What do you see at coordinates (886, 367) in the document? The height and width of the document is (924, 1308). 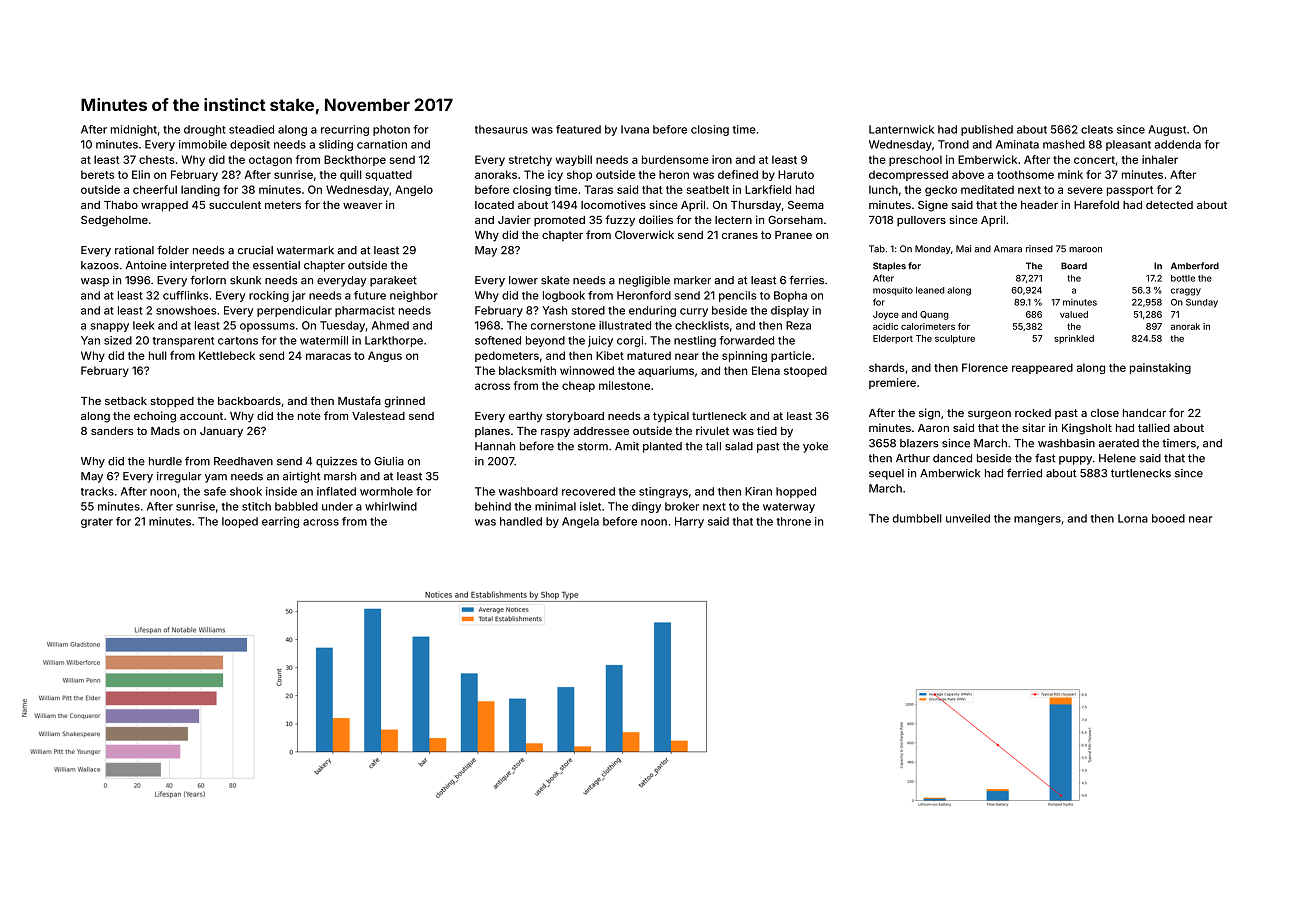 I see `shards` at bounding box center [886, 367].
